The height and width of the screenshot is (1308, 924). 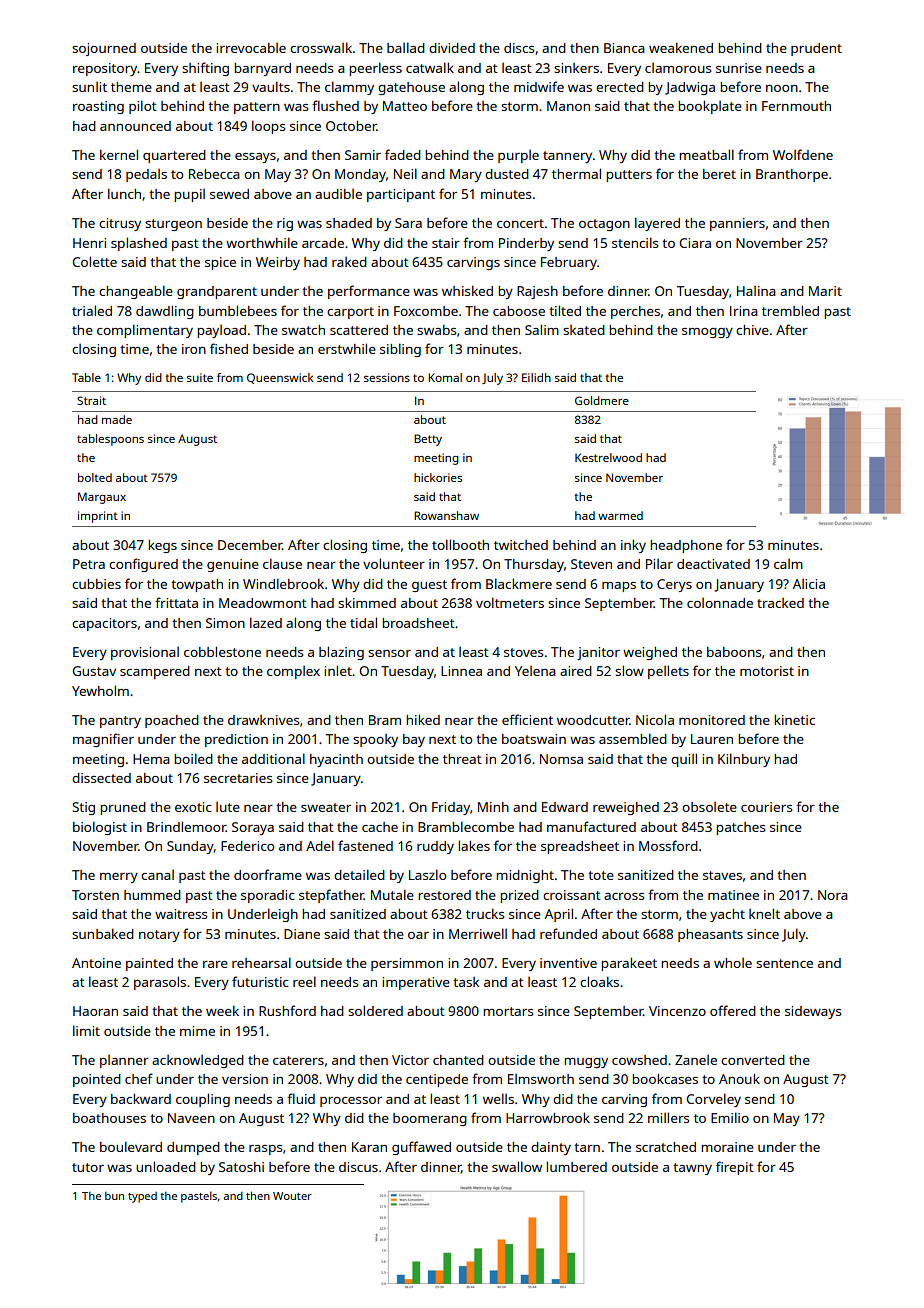 What do you see at coordinates (517, 1166) in the screenshot?
I see `swallow` at bounding box center [517, 1166].
